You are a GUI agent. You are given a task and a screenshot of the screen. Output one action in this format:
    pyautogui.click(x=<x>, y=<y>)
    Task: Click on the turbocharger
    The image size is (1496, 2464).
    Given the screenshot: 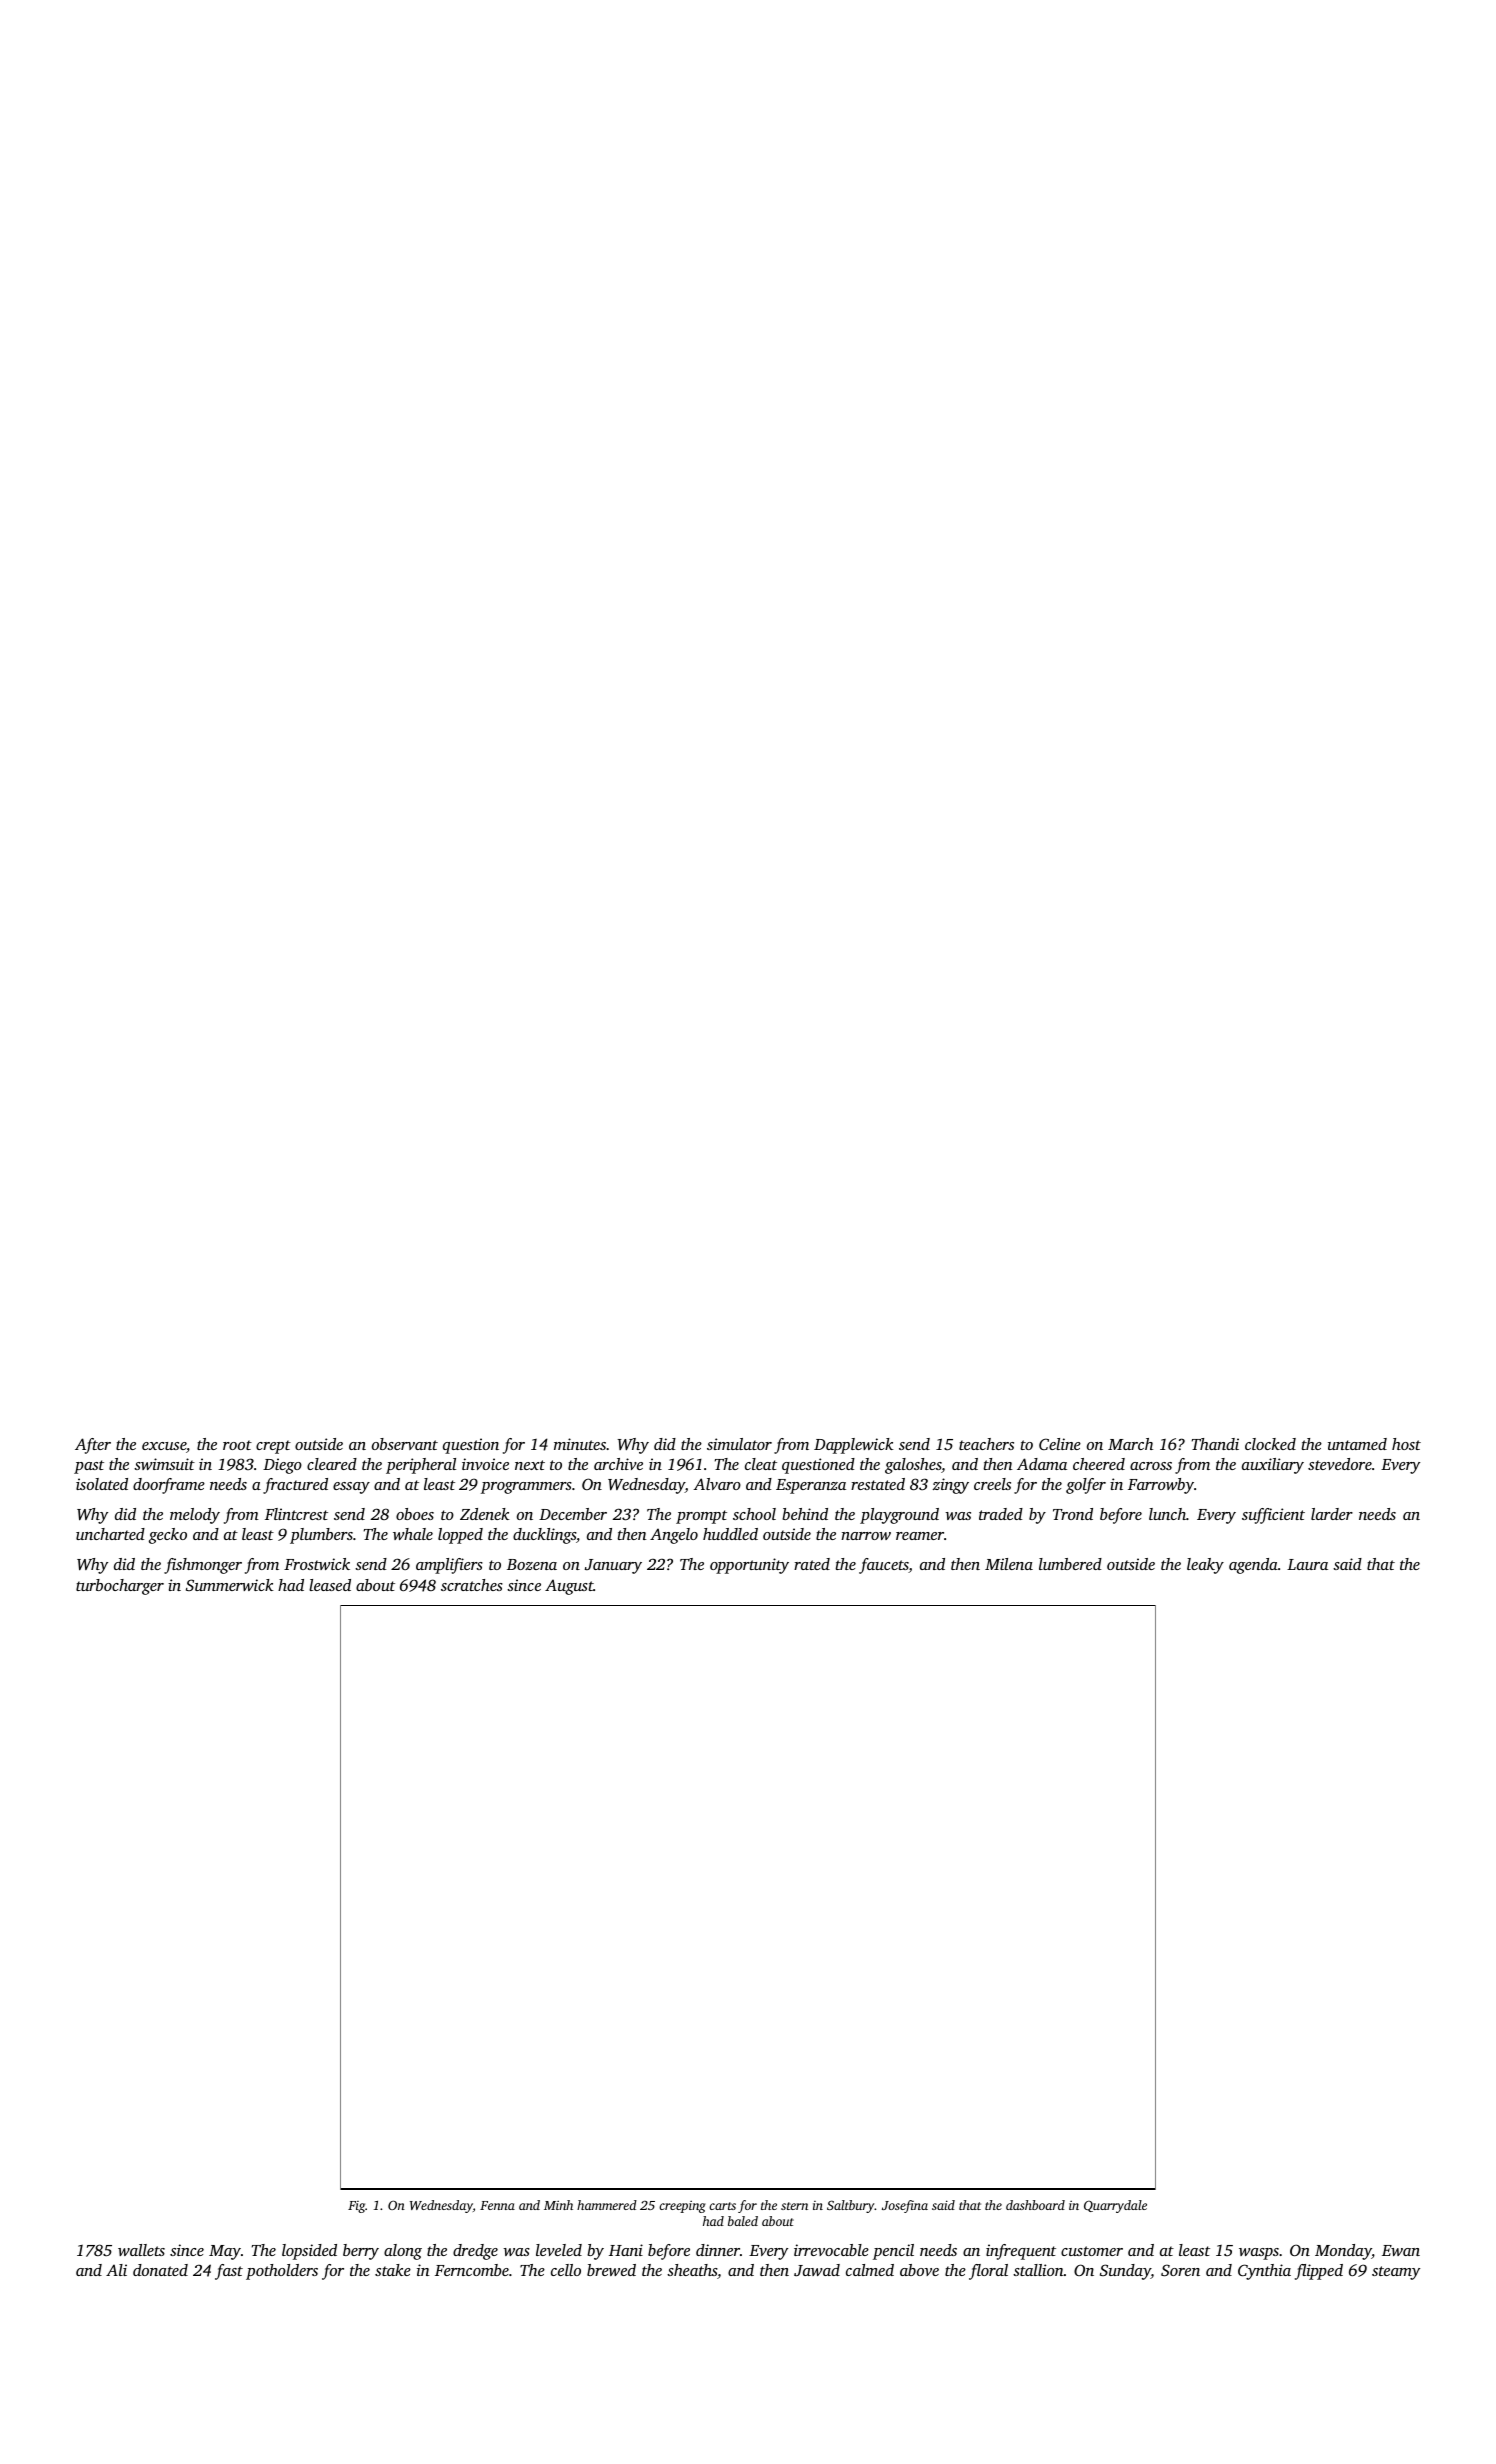 What is the action you would take?
    pyautogui.click(x=120, y=1587)
